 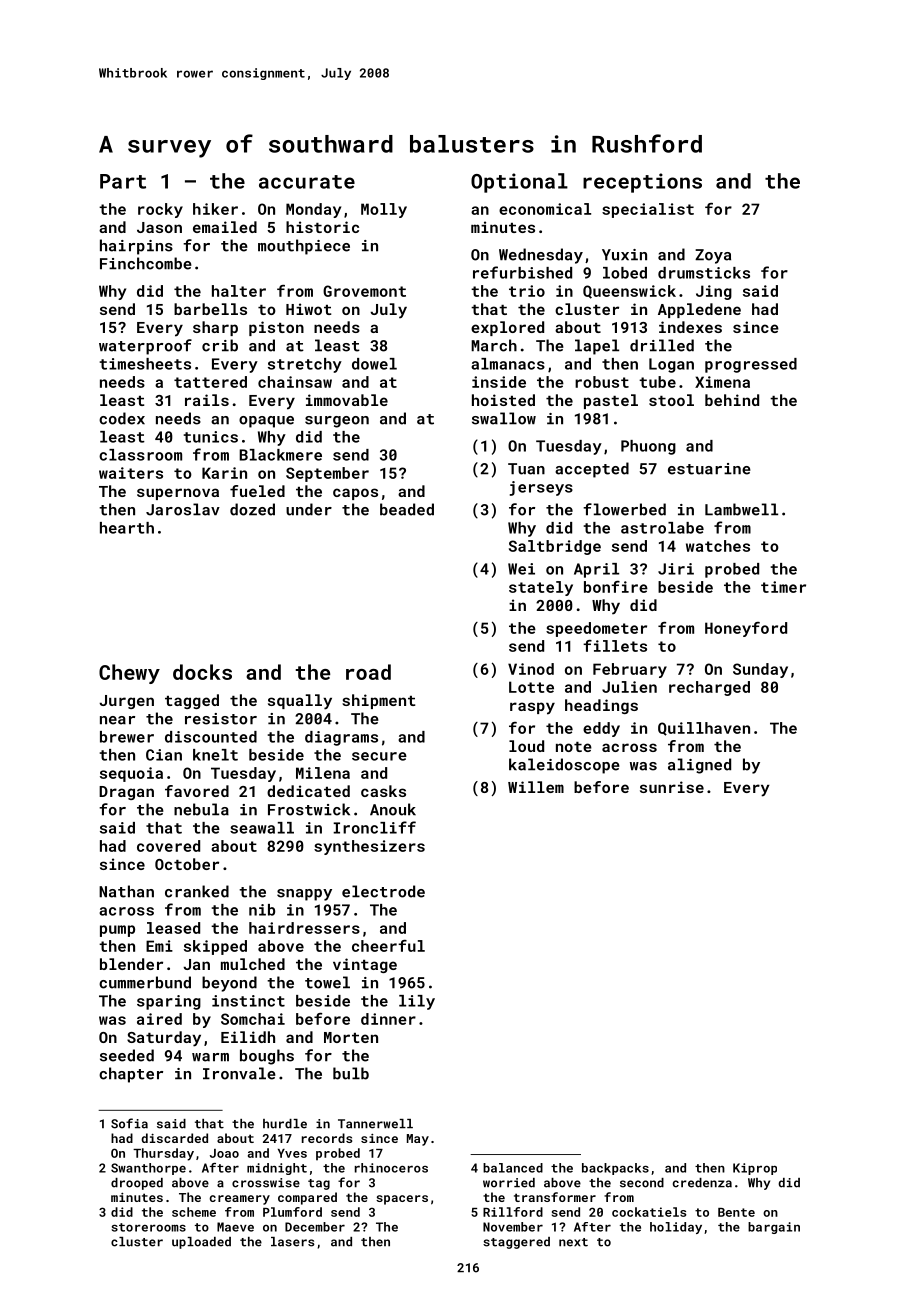 What do you see at coordinates (699, 766) in the page?
I see `aligned` at bounding box center [699, 766].
